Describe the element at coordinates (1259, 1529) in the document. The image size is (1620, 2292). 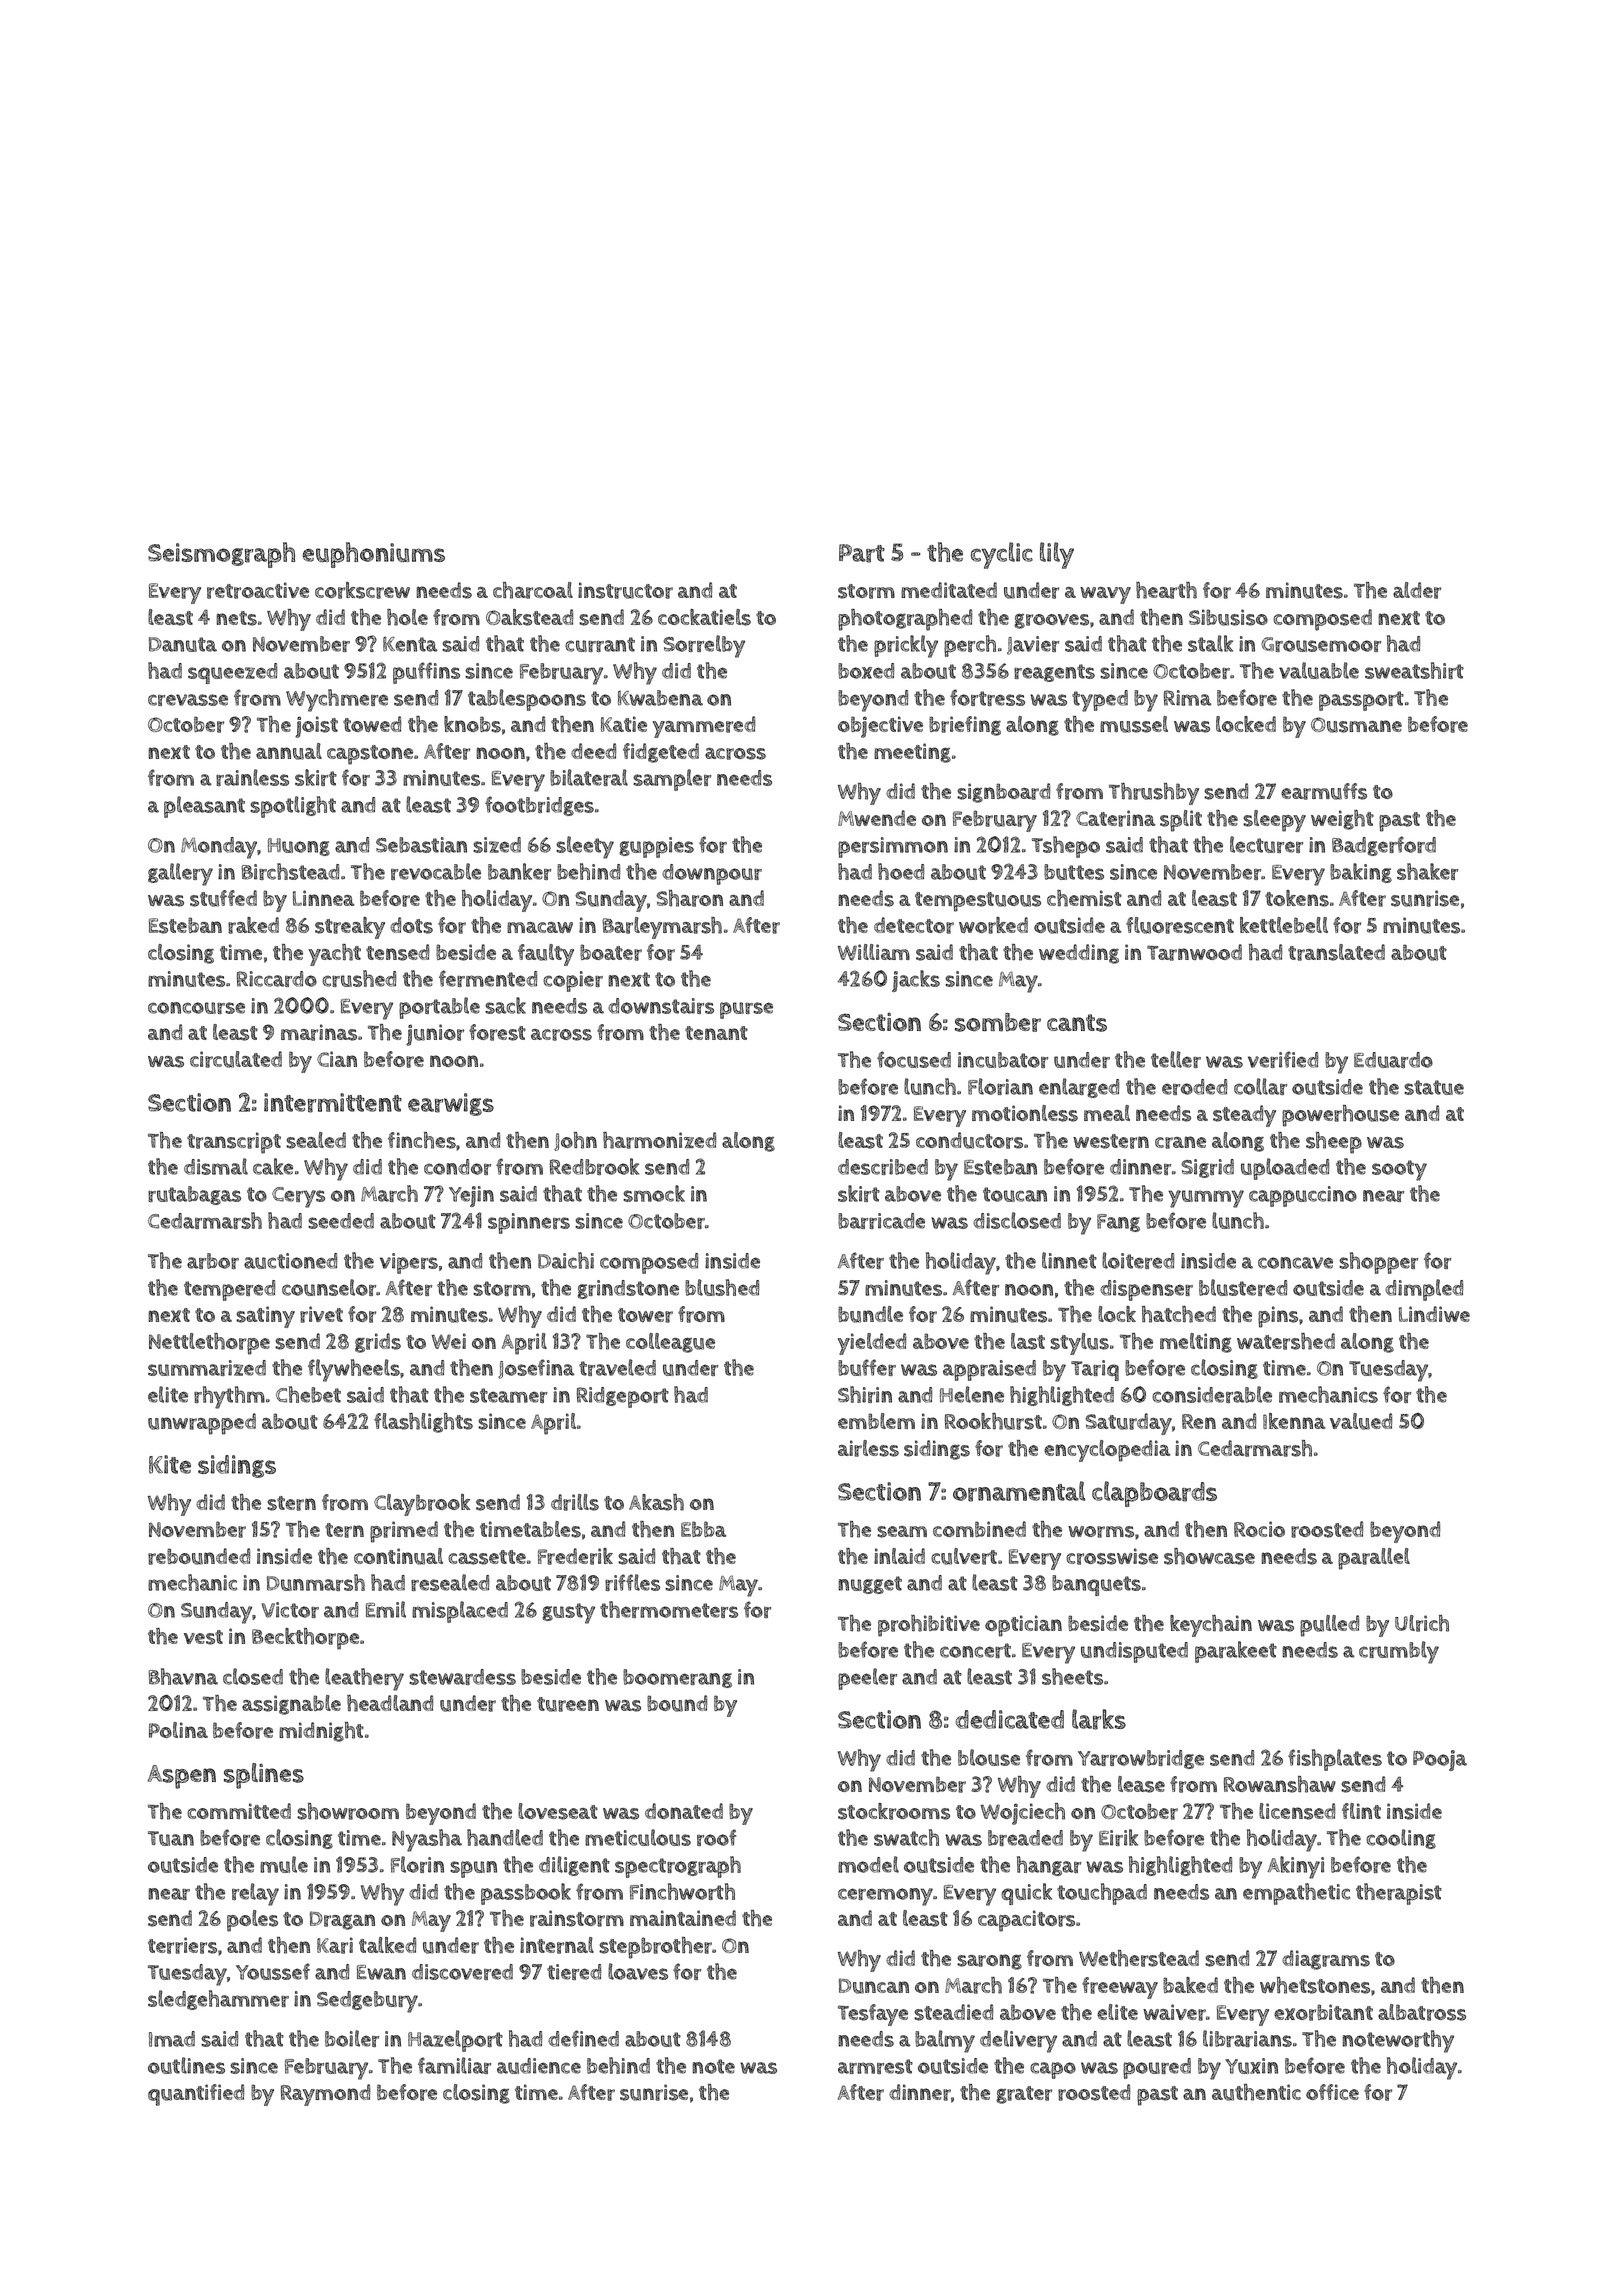
I see `Rocio` at that location.
